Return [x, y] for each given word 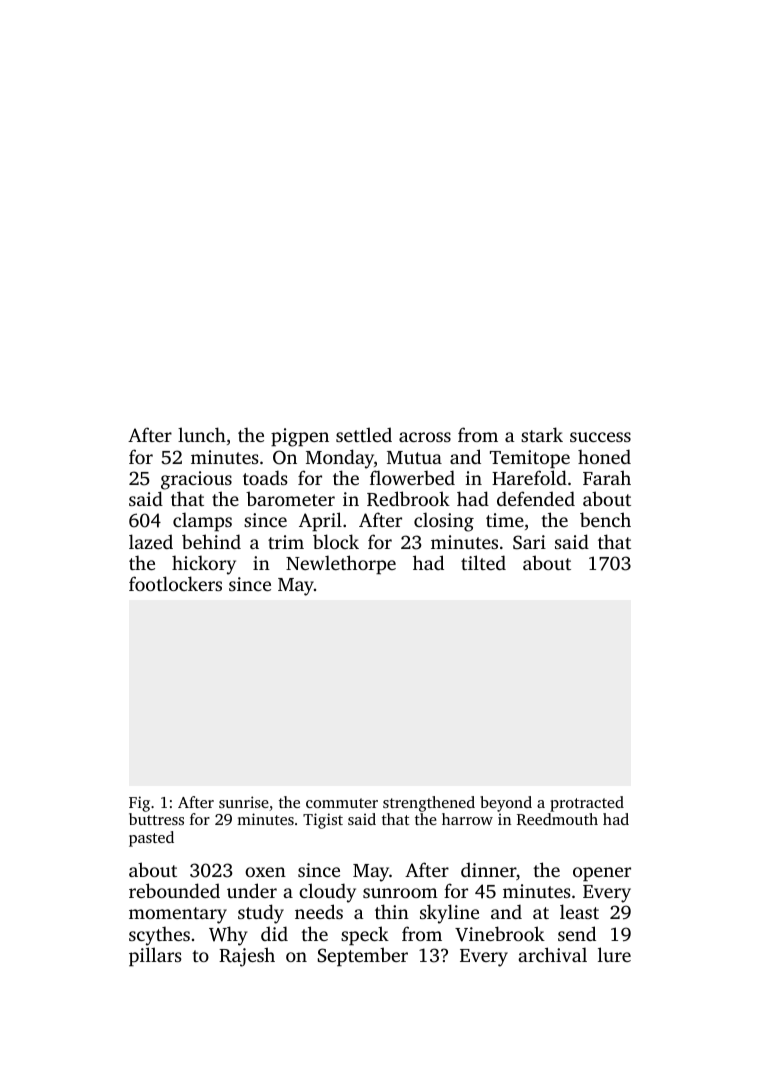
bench [605, 519]
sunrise [244, 802]
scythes [159, 936]
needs [319, 911]
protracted [587, 804]
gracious [196, 480]
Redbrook [408, 499]
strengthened [429, 804]
